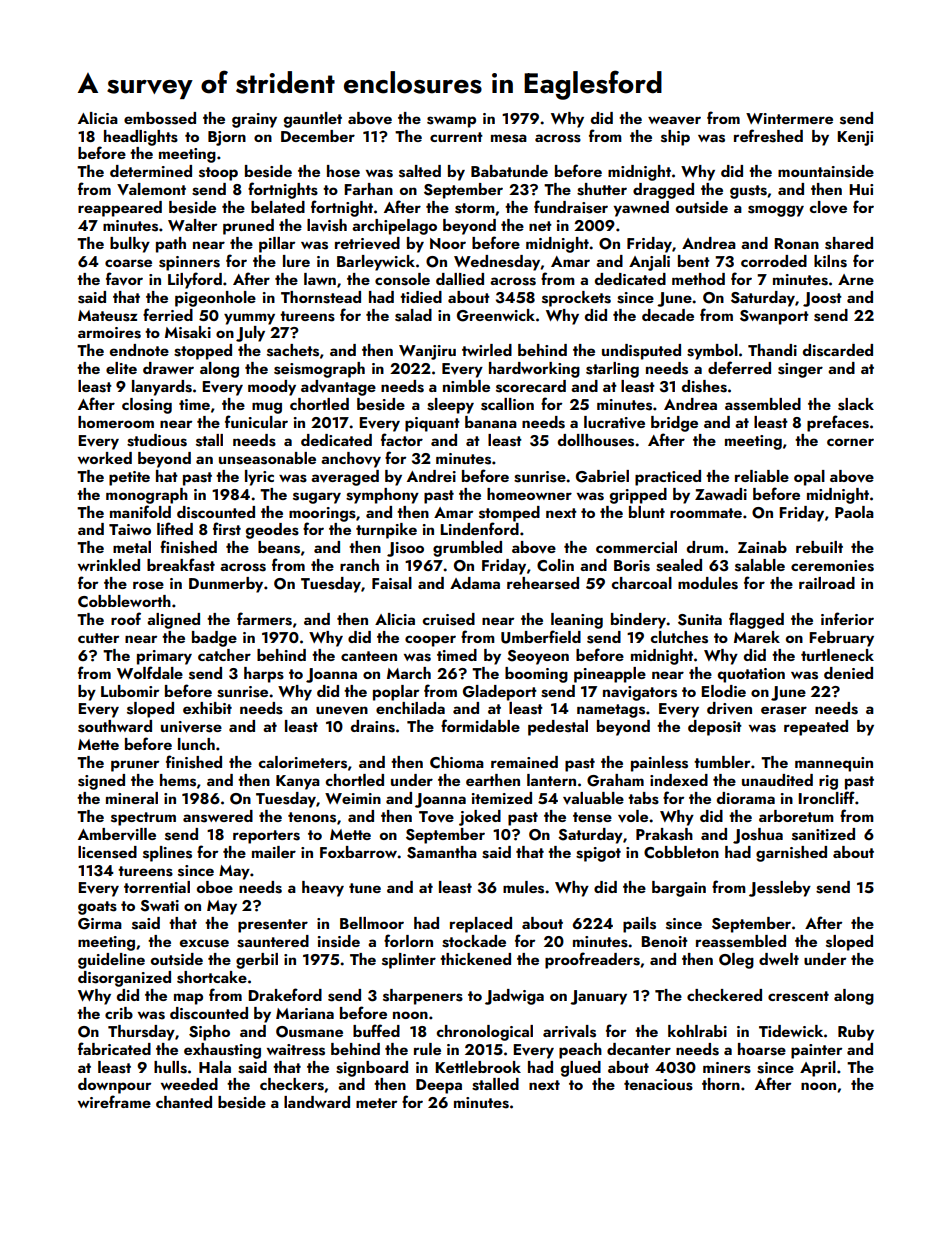 The height and width of the document is (1233, 952). Describe the element at coordinates (98, 638) in the document. I see `cutter` at that location.
